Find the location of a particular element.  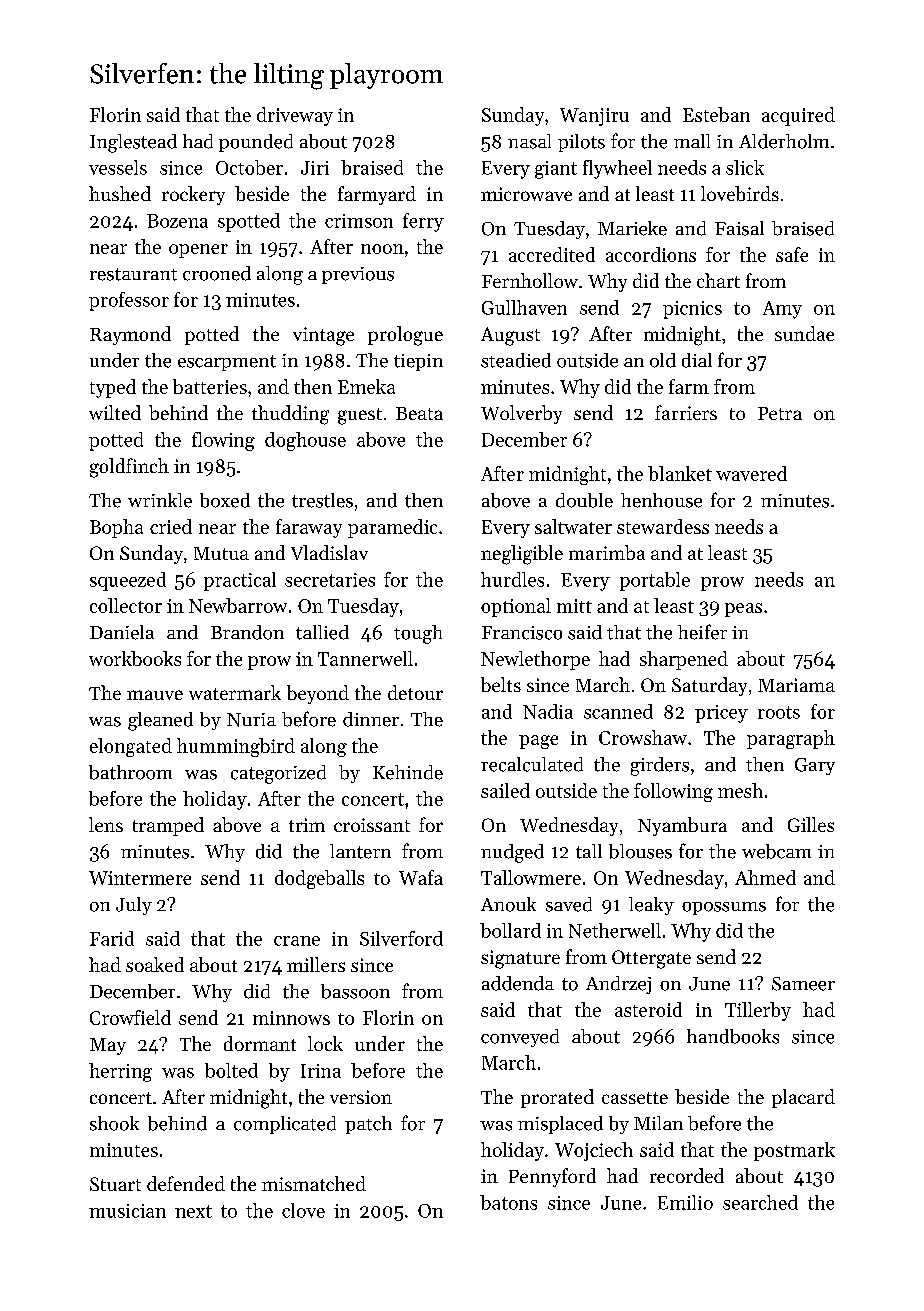

wilted is located at coordinates (115, 412).
